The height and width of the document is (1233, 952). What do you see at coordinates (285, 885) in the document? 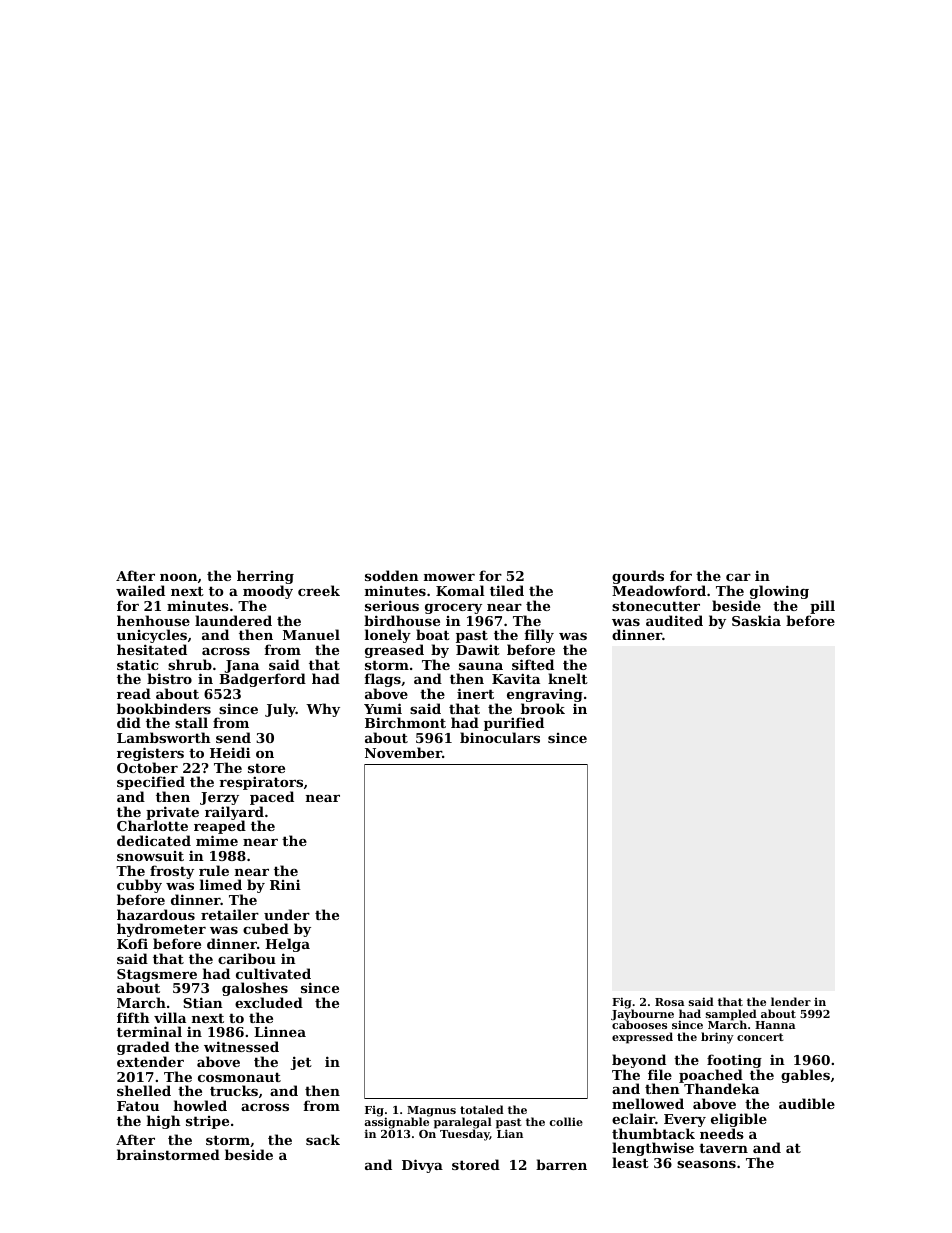
I see `Rini` at bounding box center [285, 885].
